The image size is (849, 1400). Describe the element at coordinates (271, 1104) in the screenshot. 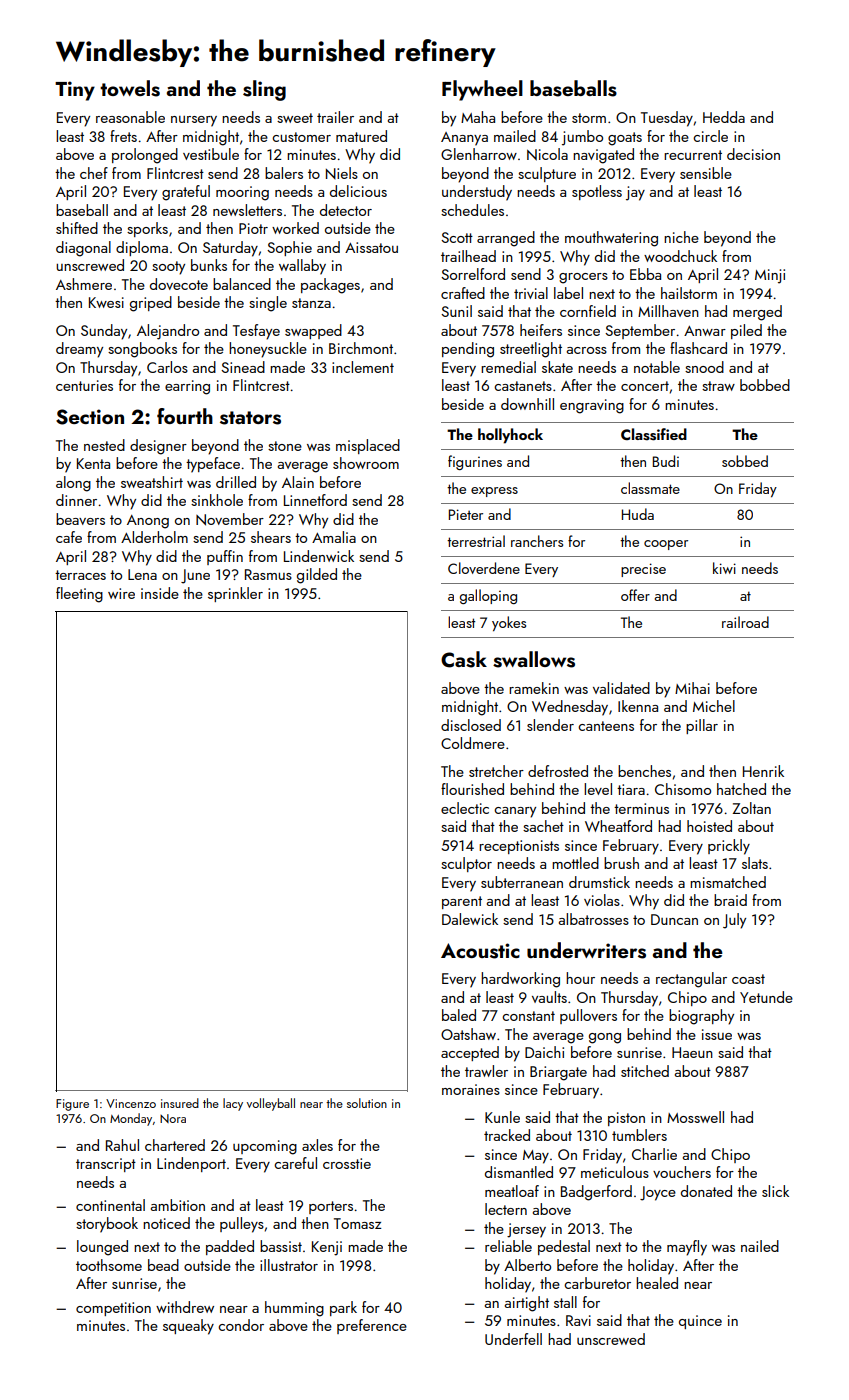

I see `volleyball` at that location.
